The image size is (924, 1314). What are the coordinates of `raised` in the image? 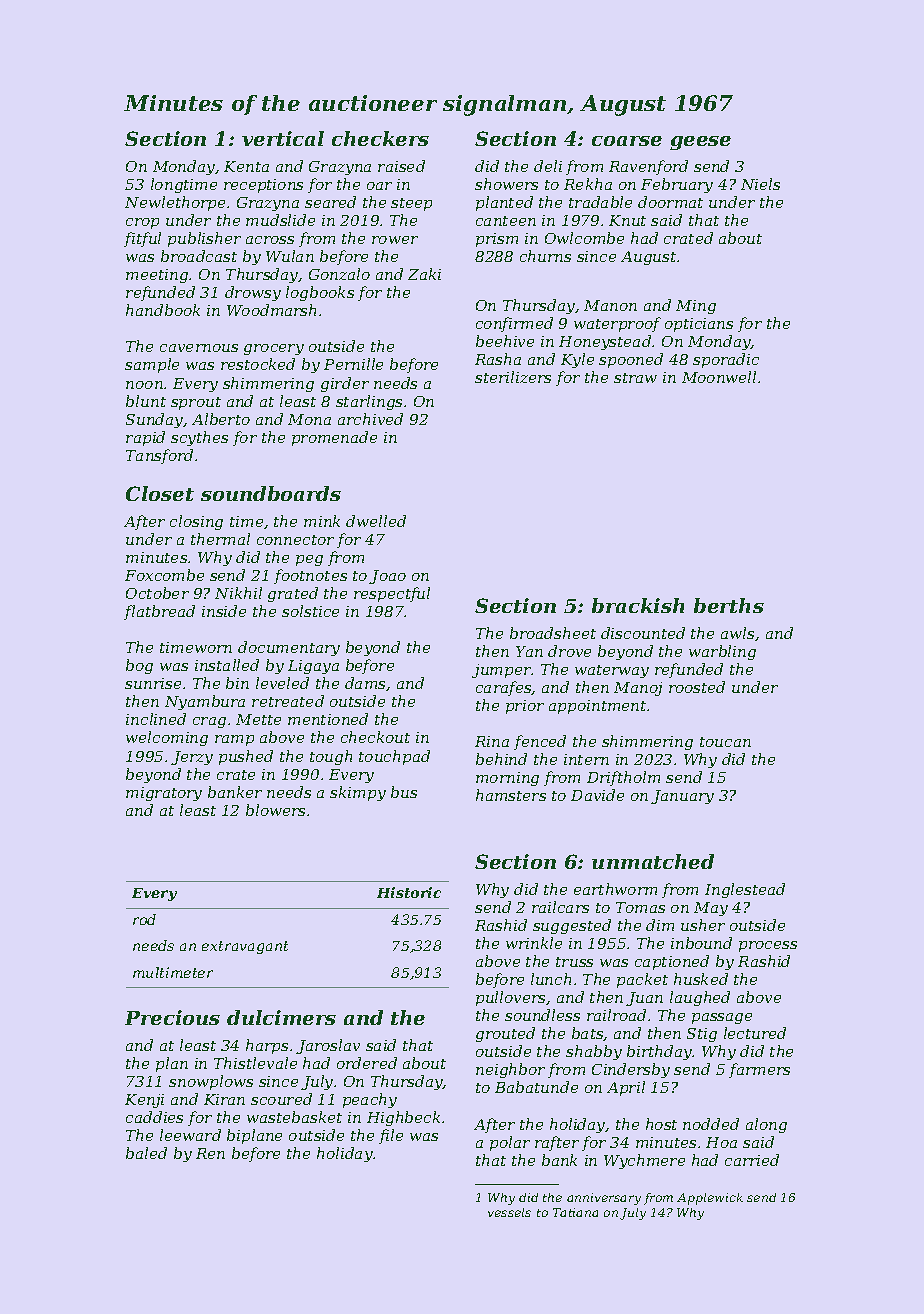 It's located at (401, 166).
